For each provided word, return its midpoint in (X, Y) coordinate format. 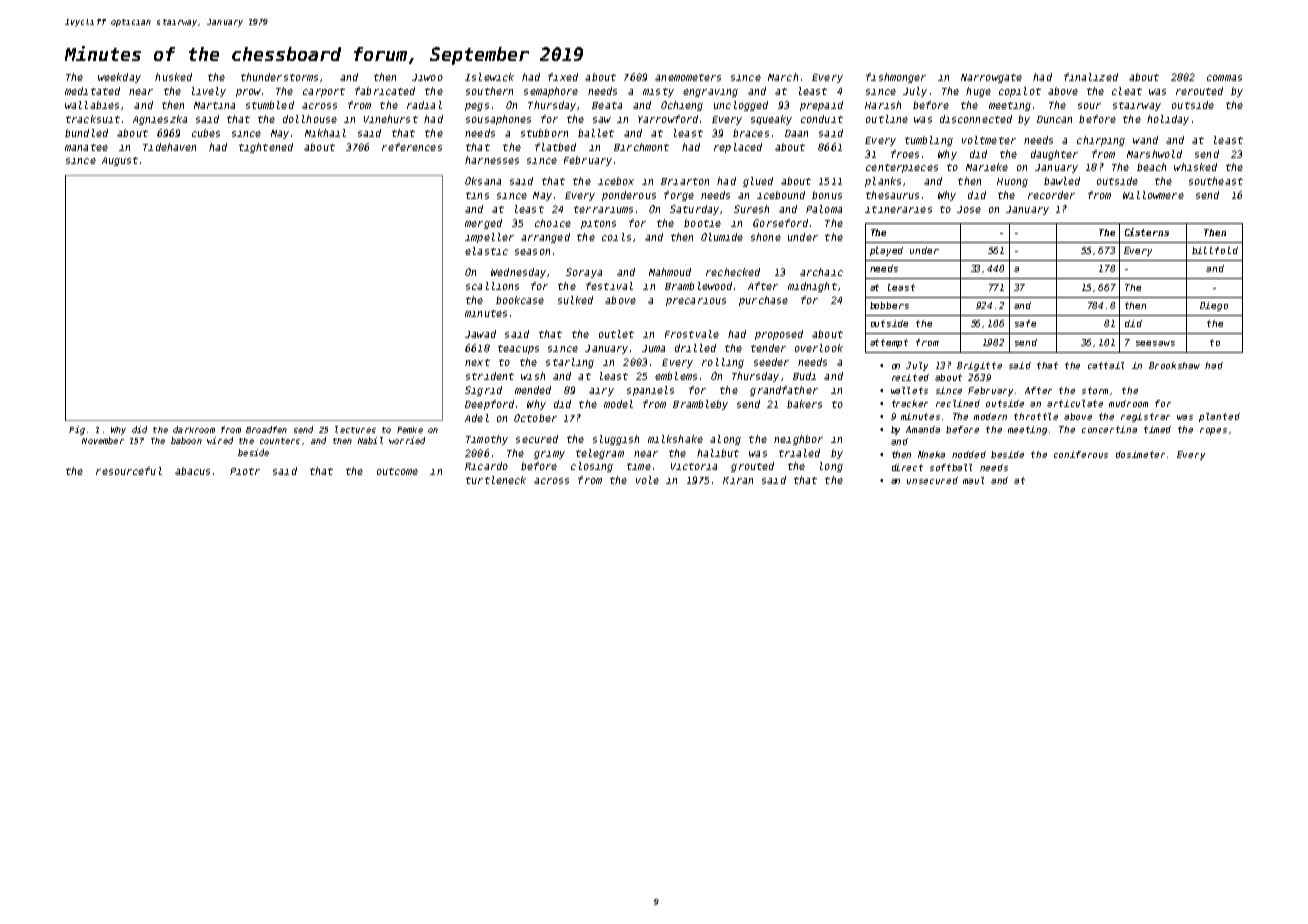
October (535, 418)
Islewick (489, 77)
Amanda (923, 429)
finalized (1091, 77)
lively (209, 92)
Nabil (370, 440)
